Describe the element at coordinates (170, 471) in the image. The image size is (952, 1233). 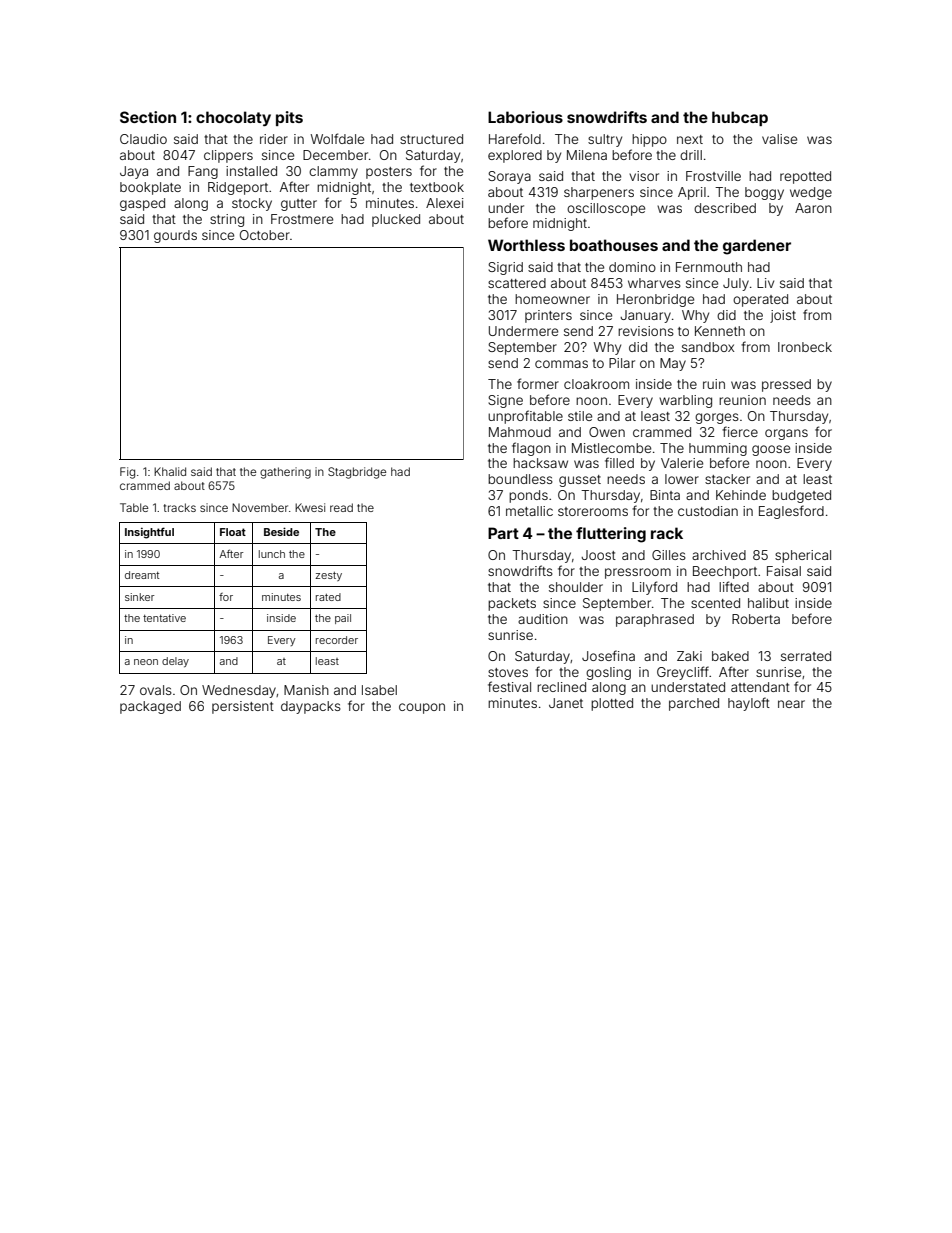
I see `Khalid` at that location.
